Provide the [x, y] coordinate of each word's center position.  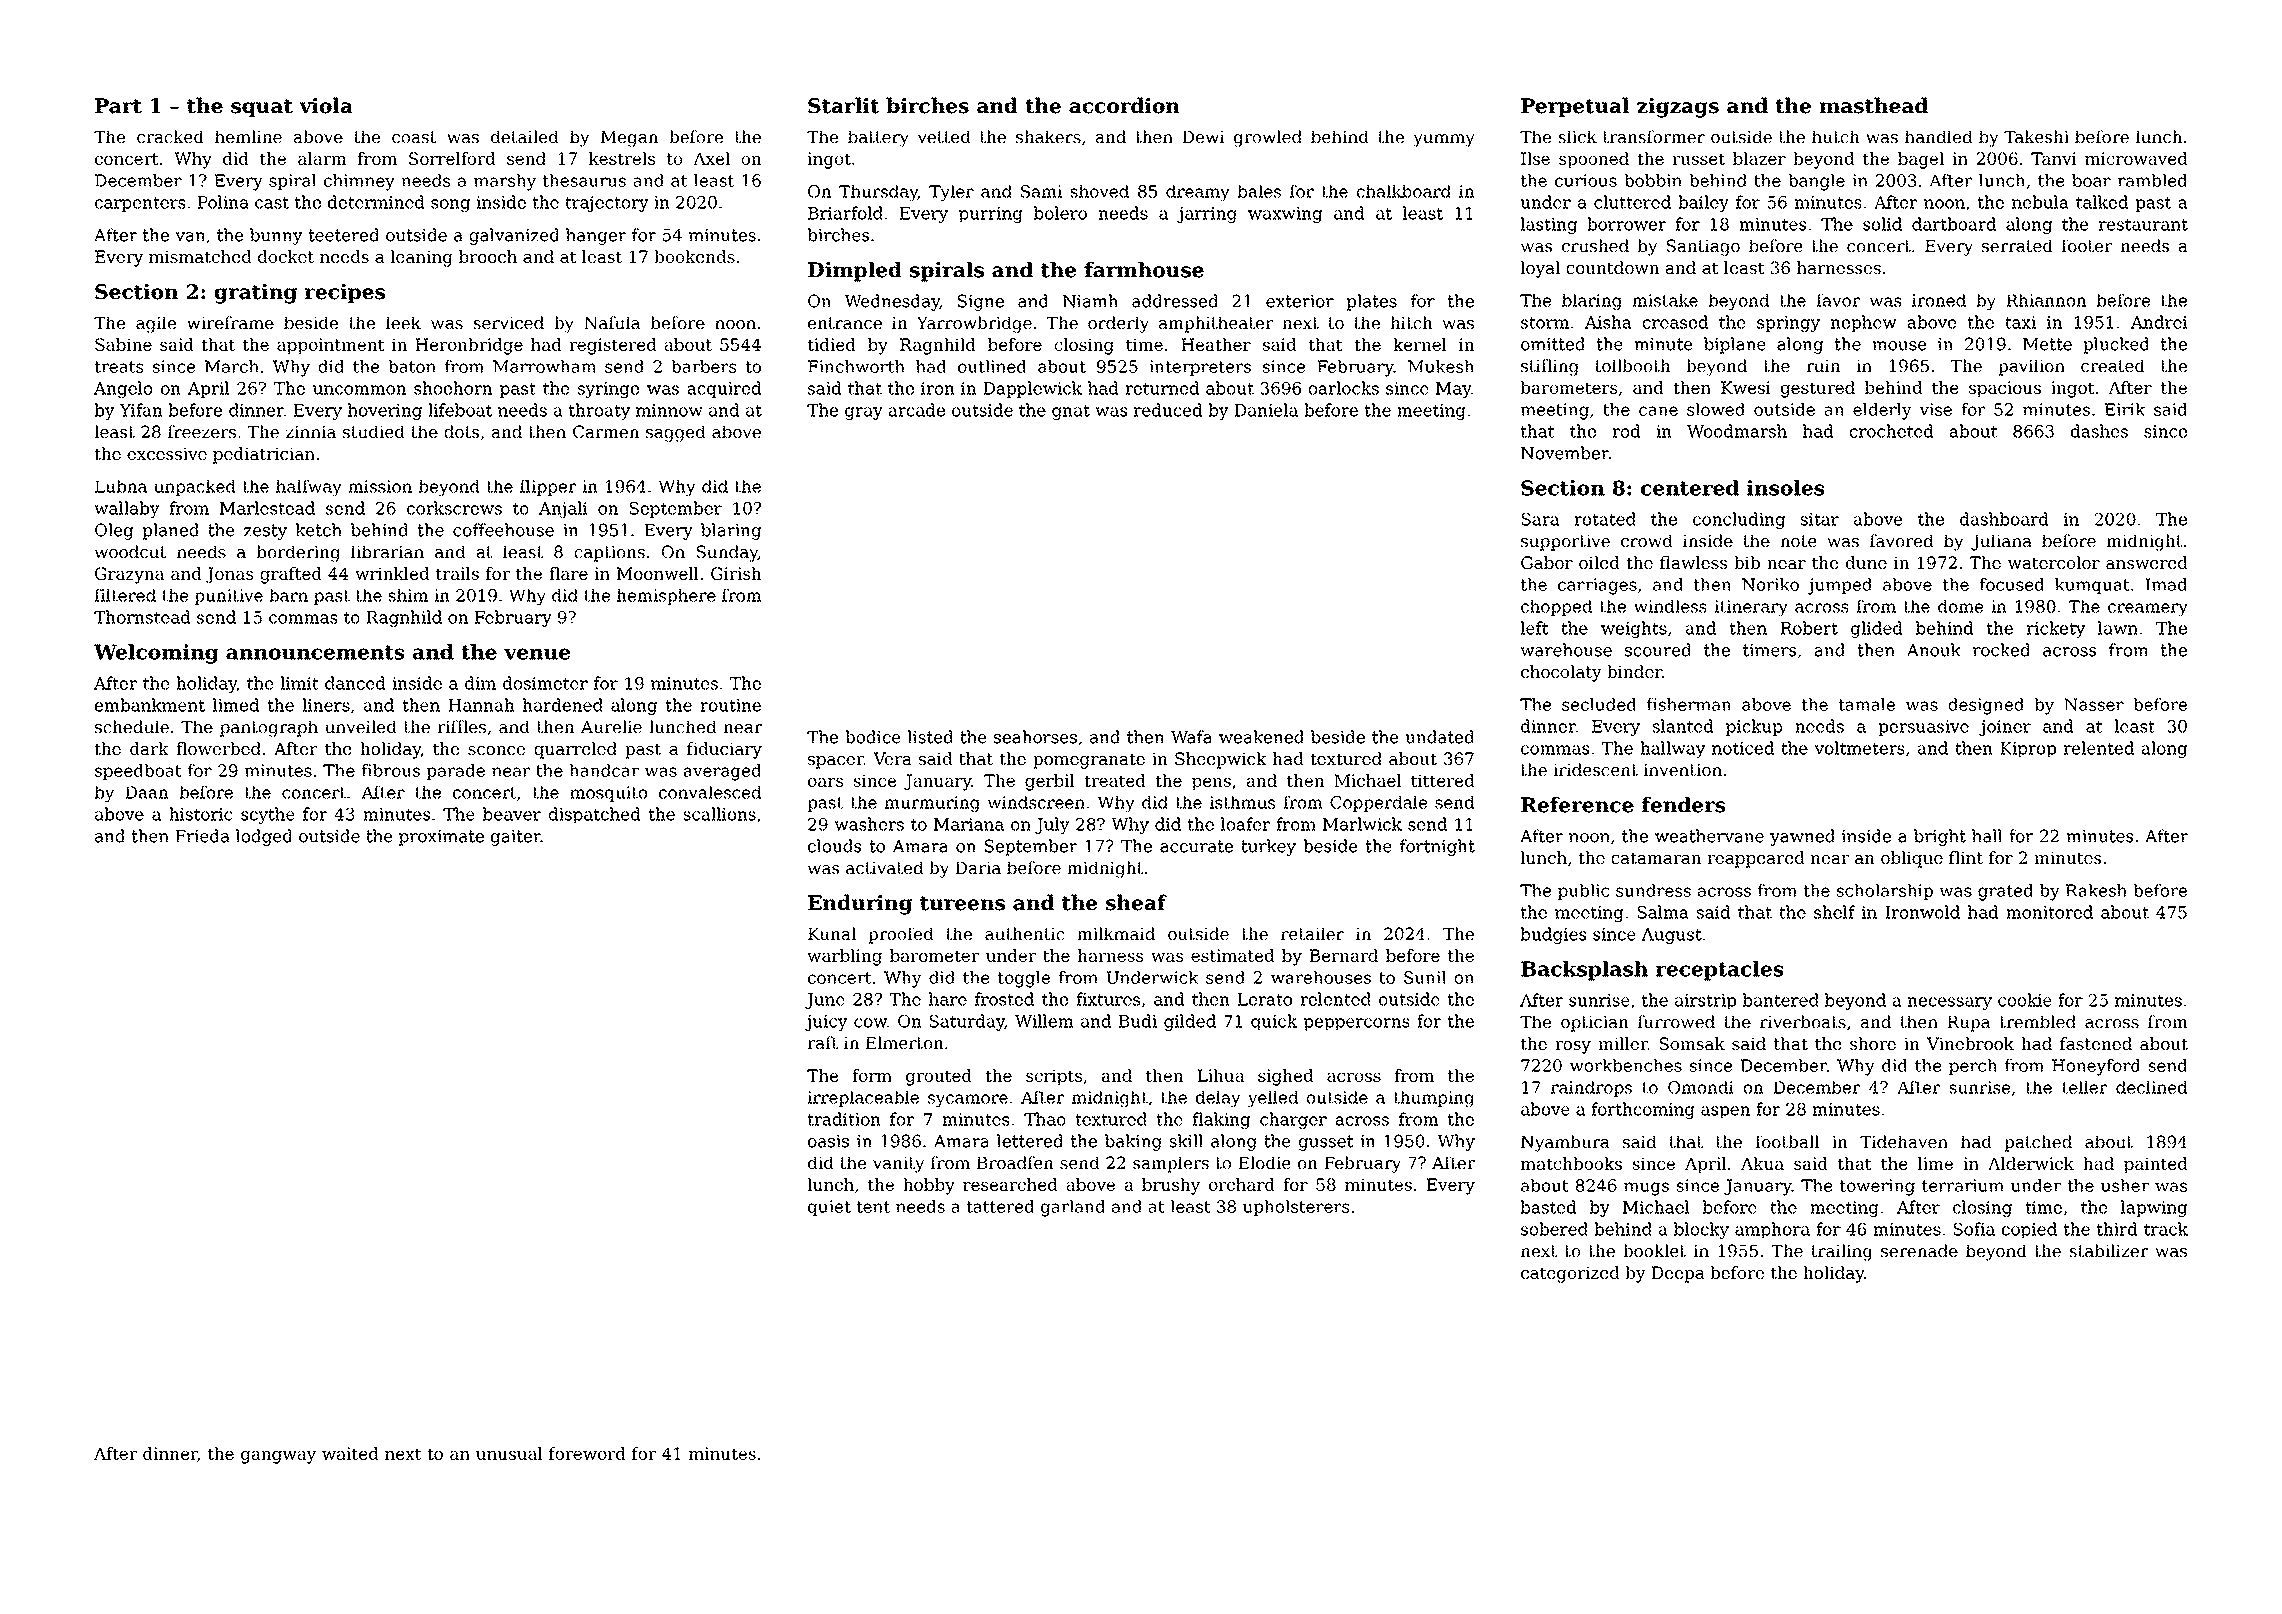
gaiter [516, 838]
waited [350, 1453]
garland [1073, 1208]
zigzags [1678, 107]
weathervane [1709, 836]
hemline [248, 136]
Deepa [1678, 1274]
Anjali [563, 509]
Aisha [1608, 322]
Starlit [843, 105]
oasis [828, 1141]
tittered [1443, 780]
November [1565, 453]
